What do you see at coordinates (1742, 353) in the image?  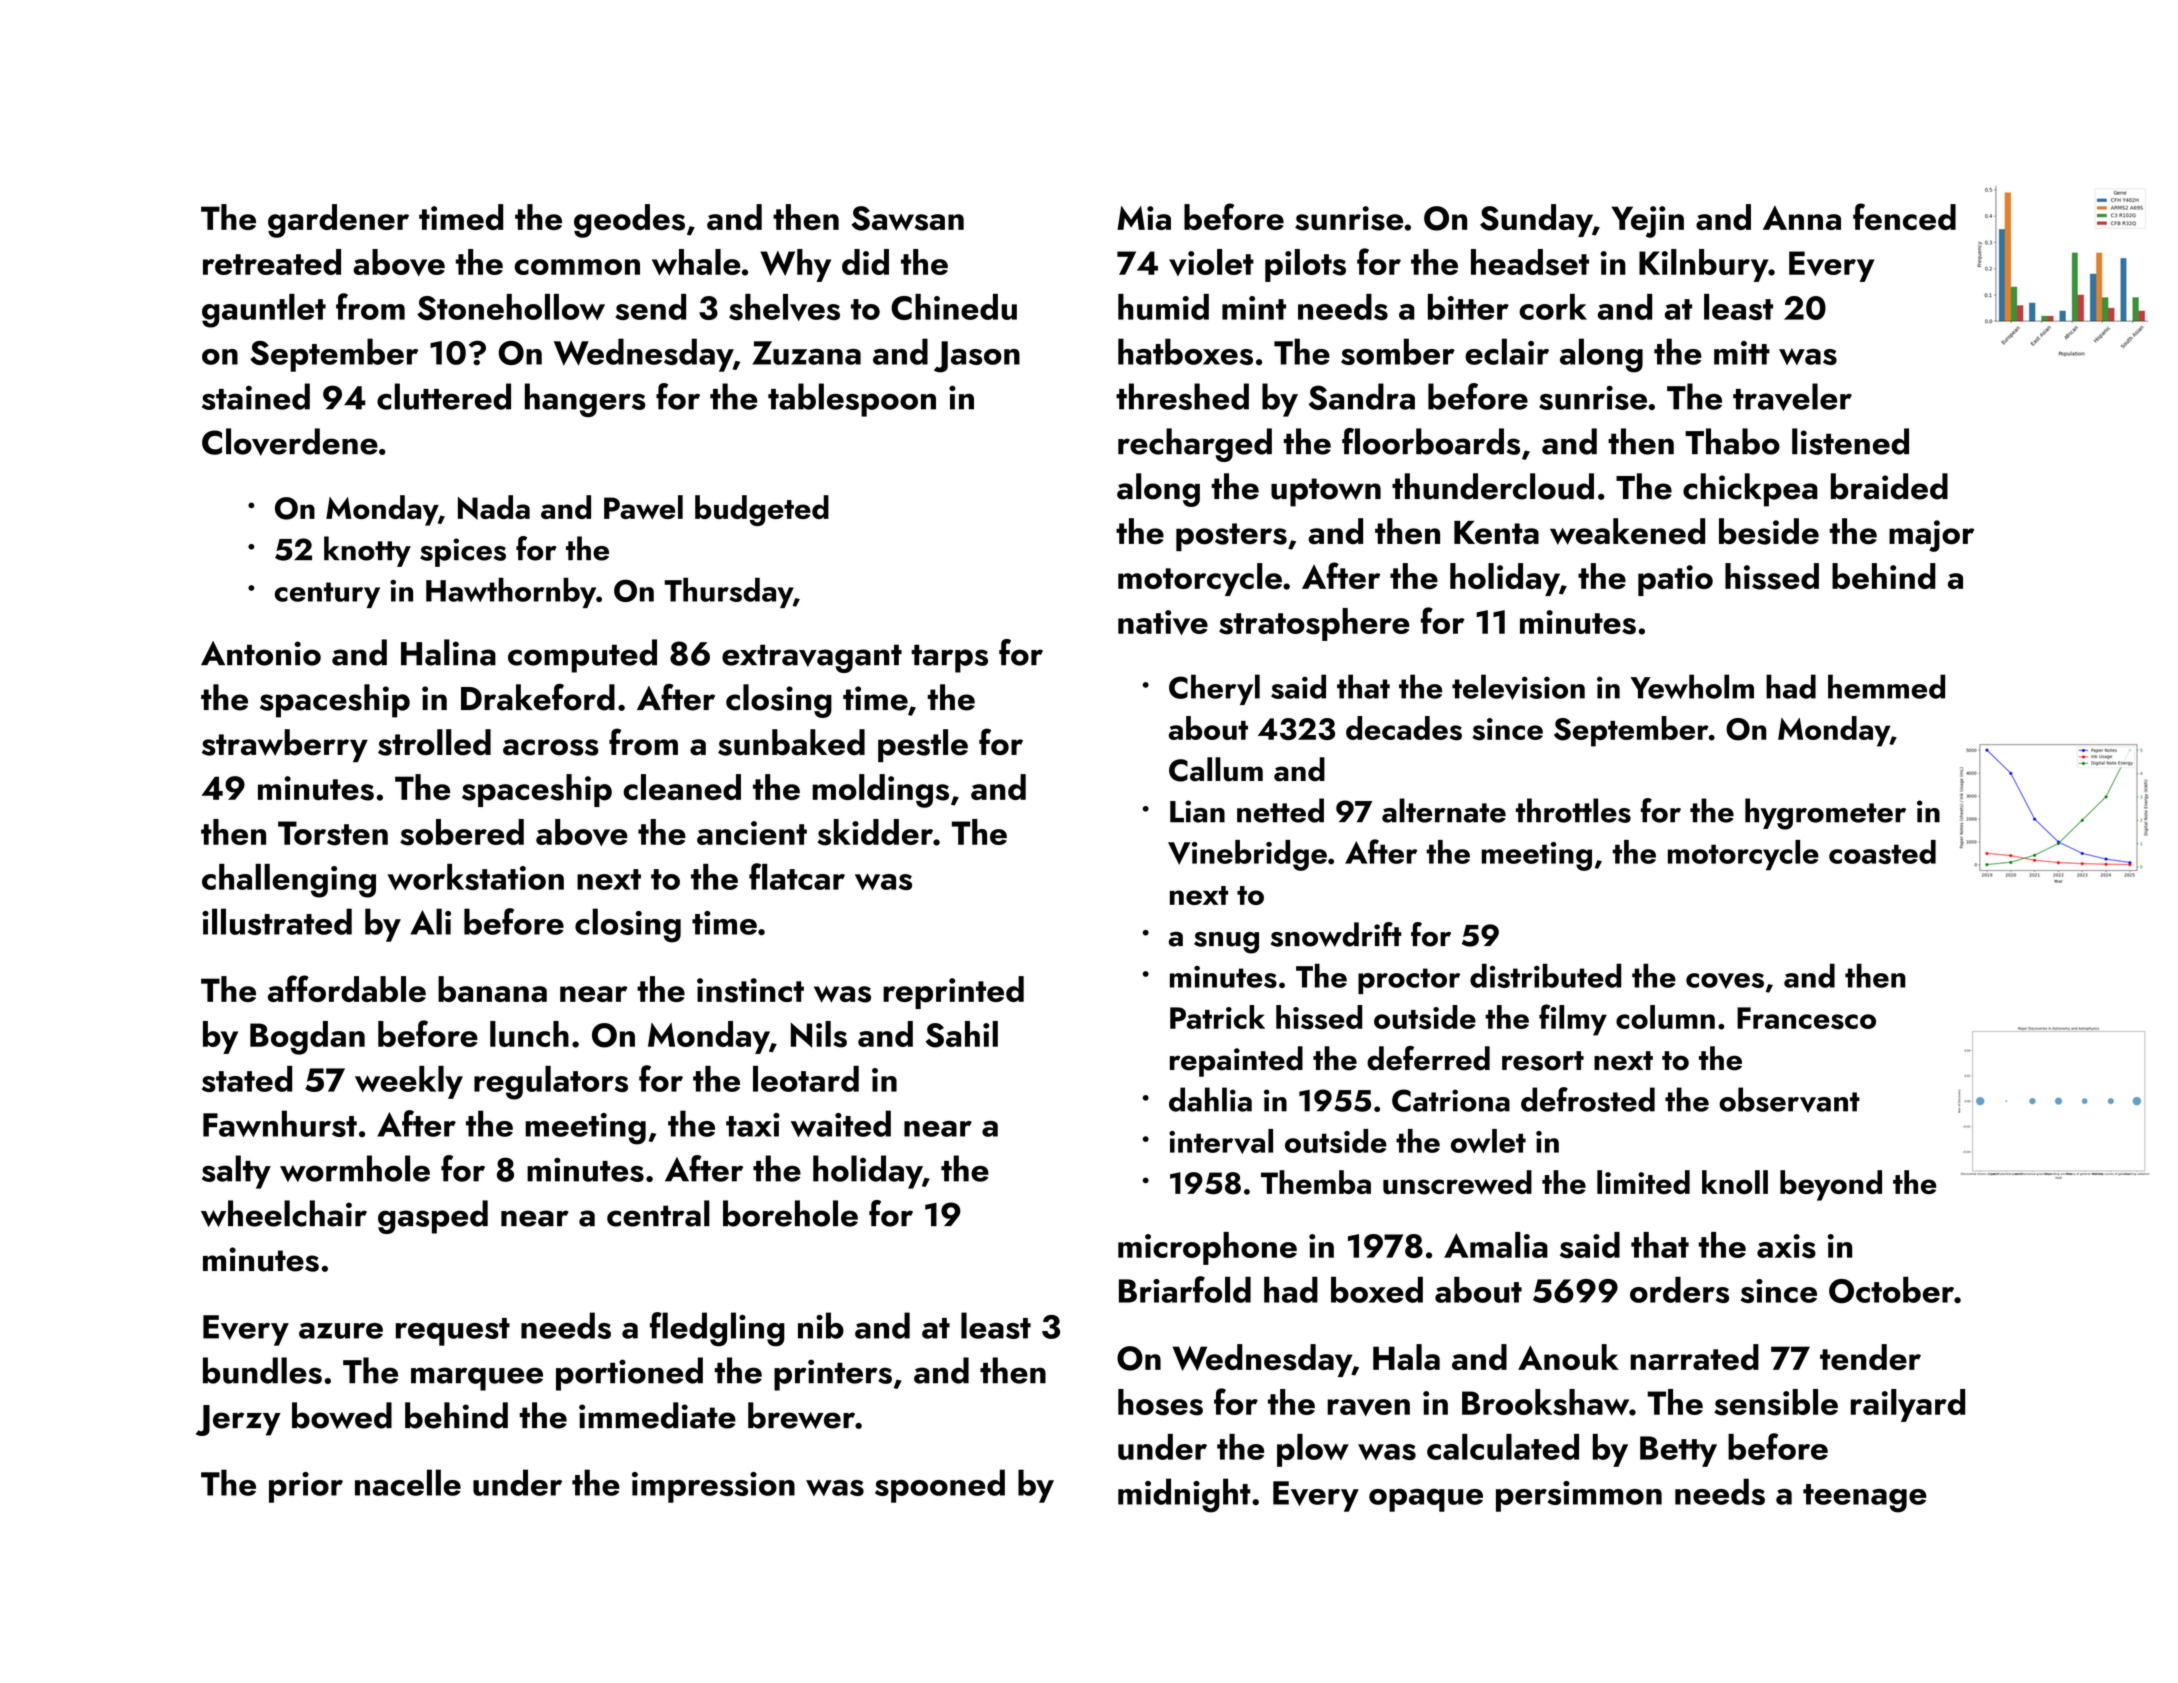 I see `mitt` at bounding box center [1742, 353].
